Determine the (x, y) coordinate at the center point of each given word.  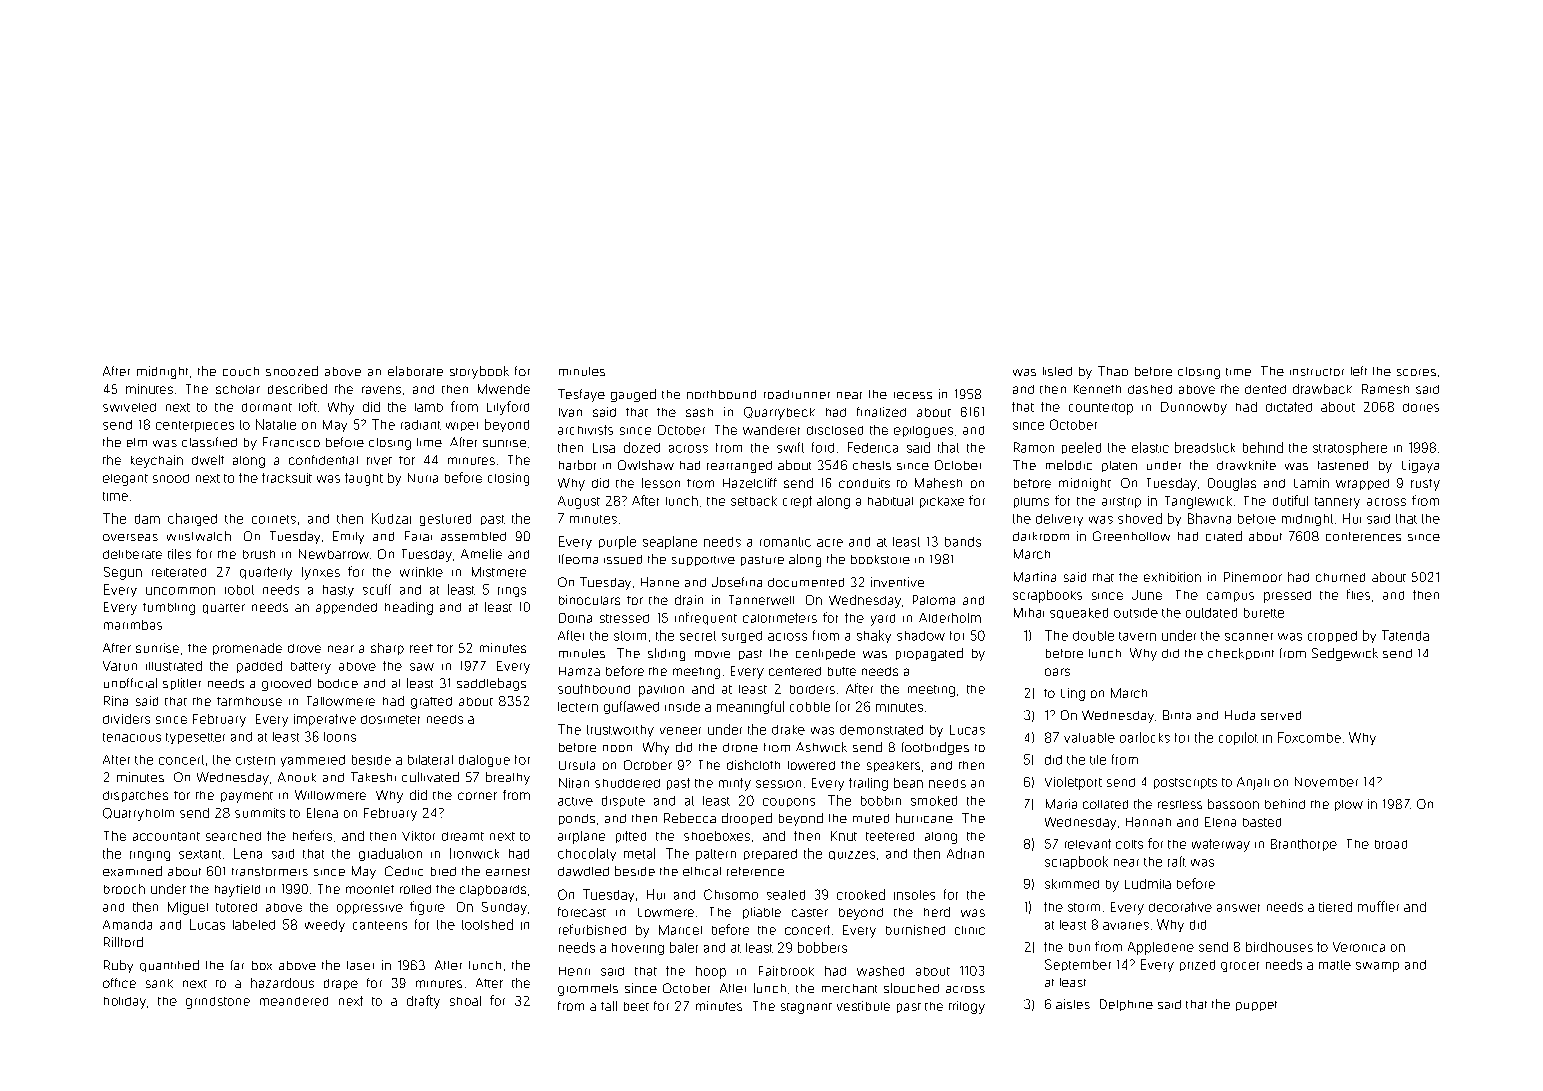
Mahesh (938, 483)
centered (795, 671)
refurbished (592, 929)
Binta (1177, 715)
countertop (1101, 409)
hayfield (237, 890)
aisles (1073, 1004)
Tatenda (1405, 635)
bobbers (822, 947)
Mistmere (499, 572)
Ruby (118, 966)
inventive (897, 582)
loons (340, 737)
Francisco (291, 442)
